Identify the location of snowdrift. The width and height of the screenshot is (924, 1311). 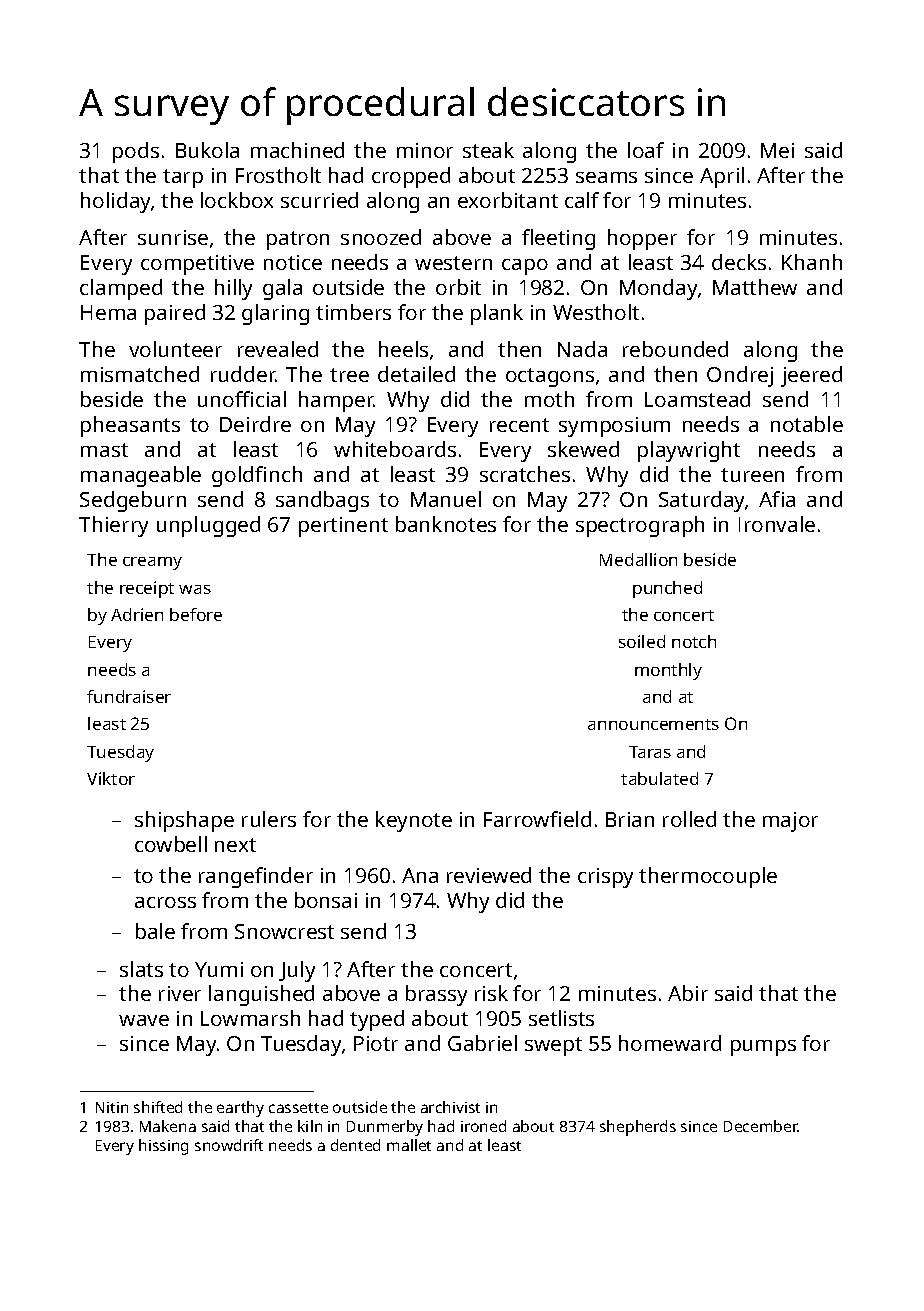
(229, 1145).
